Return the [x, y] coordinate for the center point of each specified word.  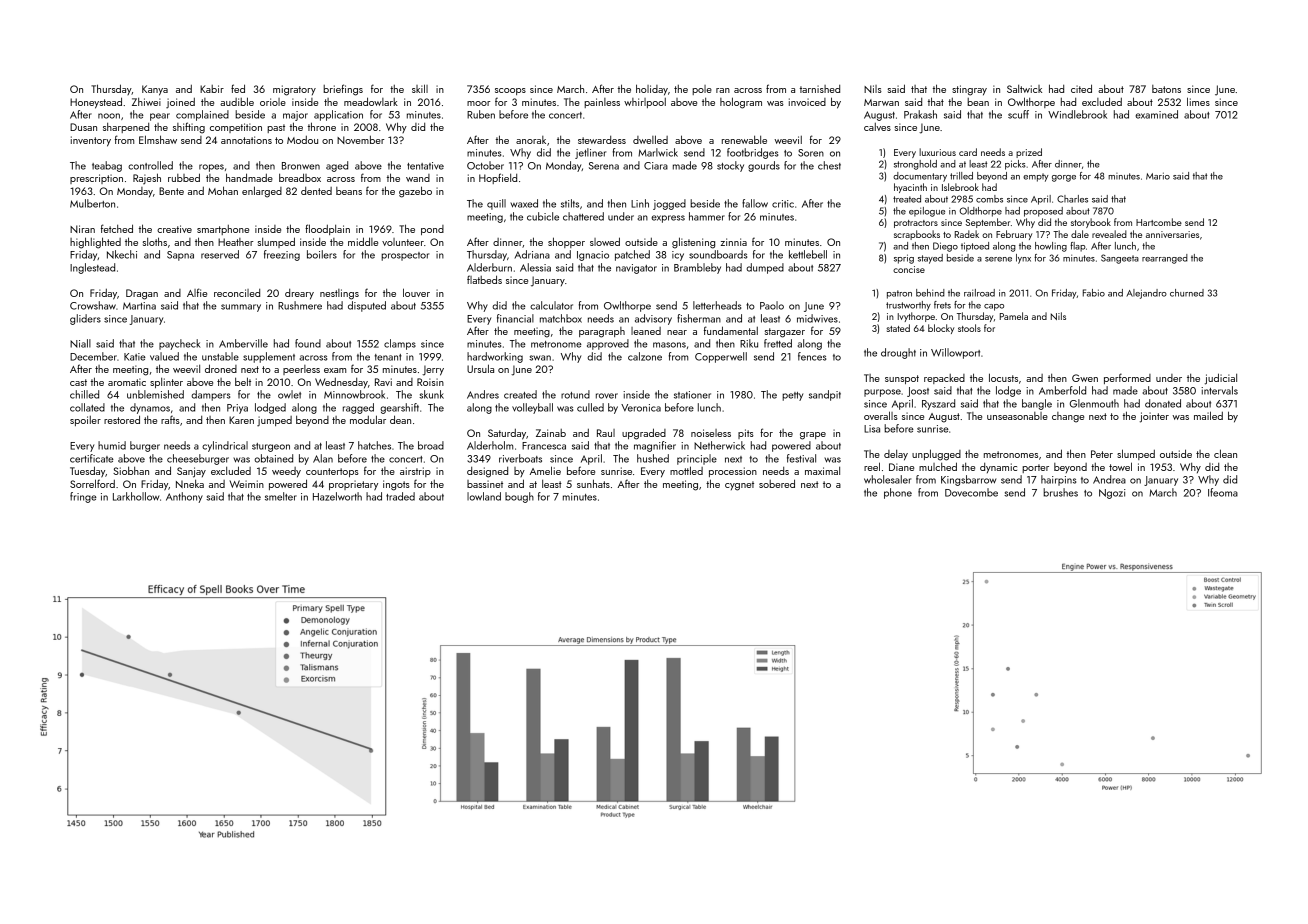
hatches [374, 445]
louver [416, 292]
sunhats [593, 483]
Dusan [83, 127]
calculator [551, 305]
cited [1081, 88]
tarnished [820, 89]
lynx [1023, 259]
